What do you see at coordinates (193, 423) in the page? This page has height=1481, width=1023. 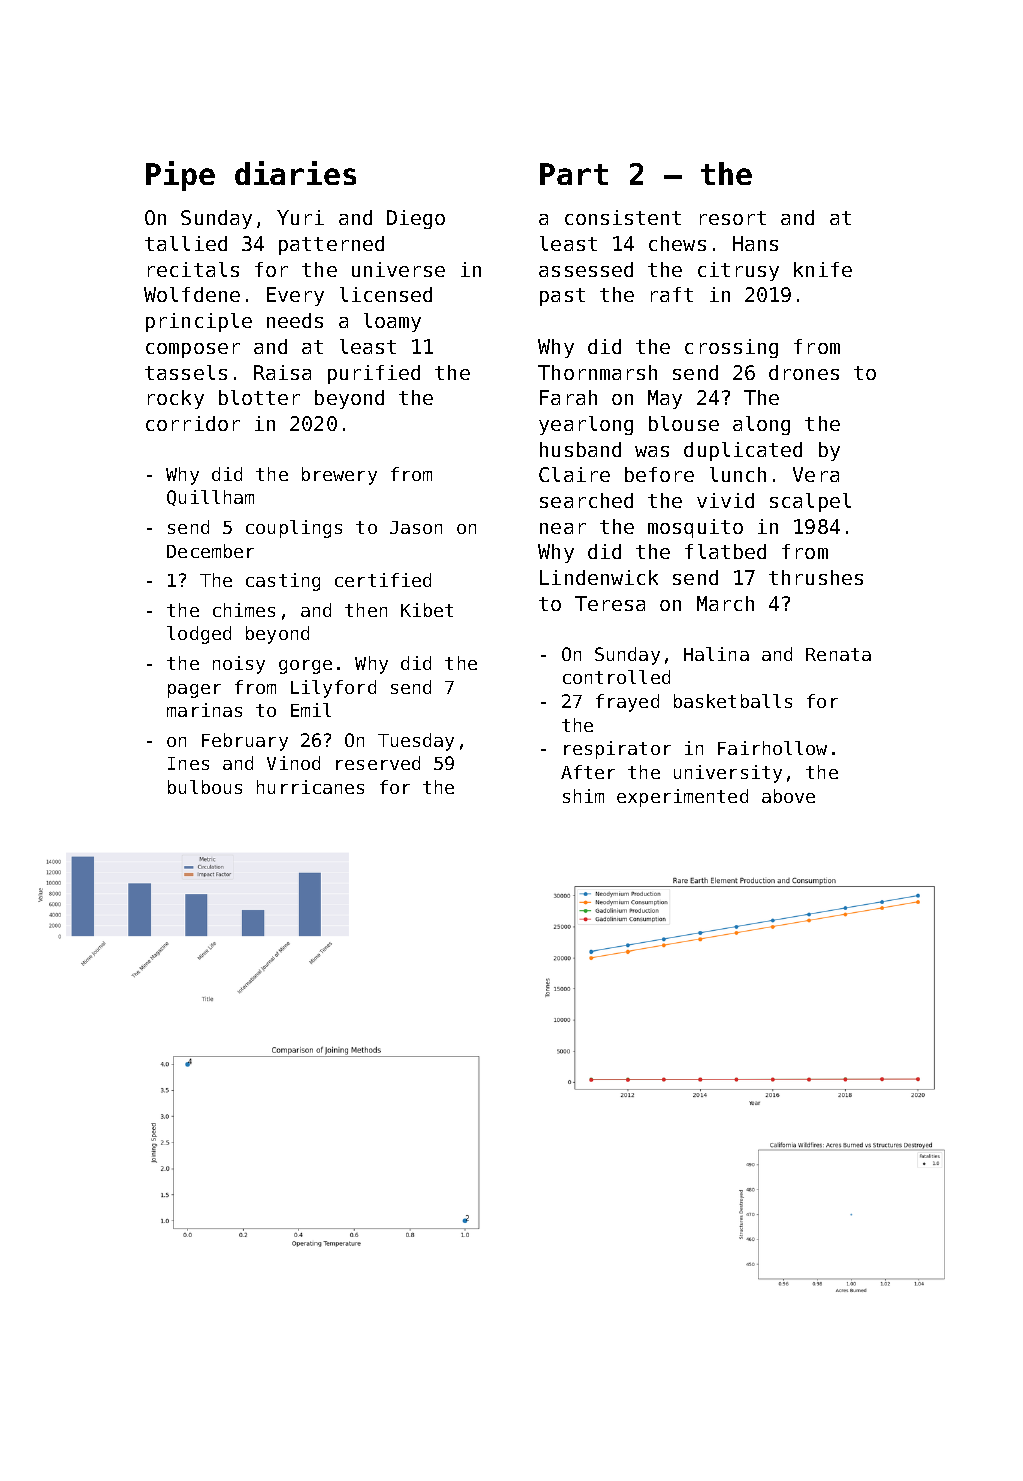 I see `corridor` at bounding box center [193, 423].
